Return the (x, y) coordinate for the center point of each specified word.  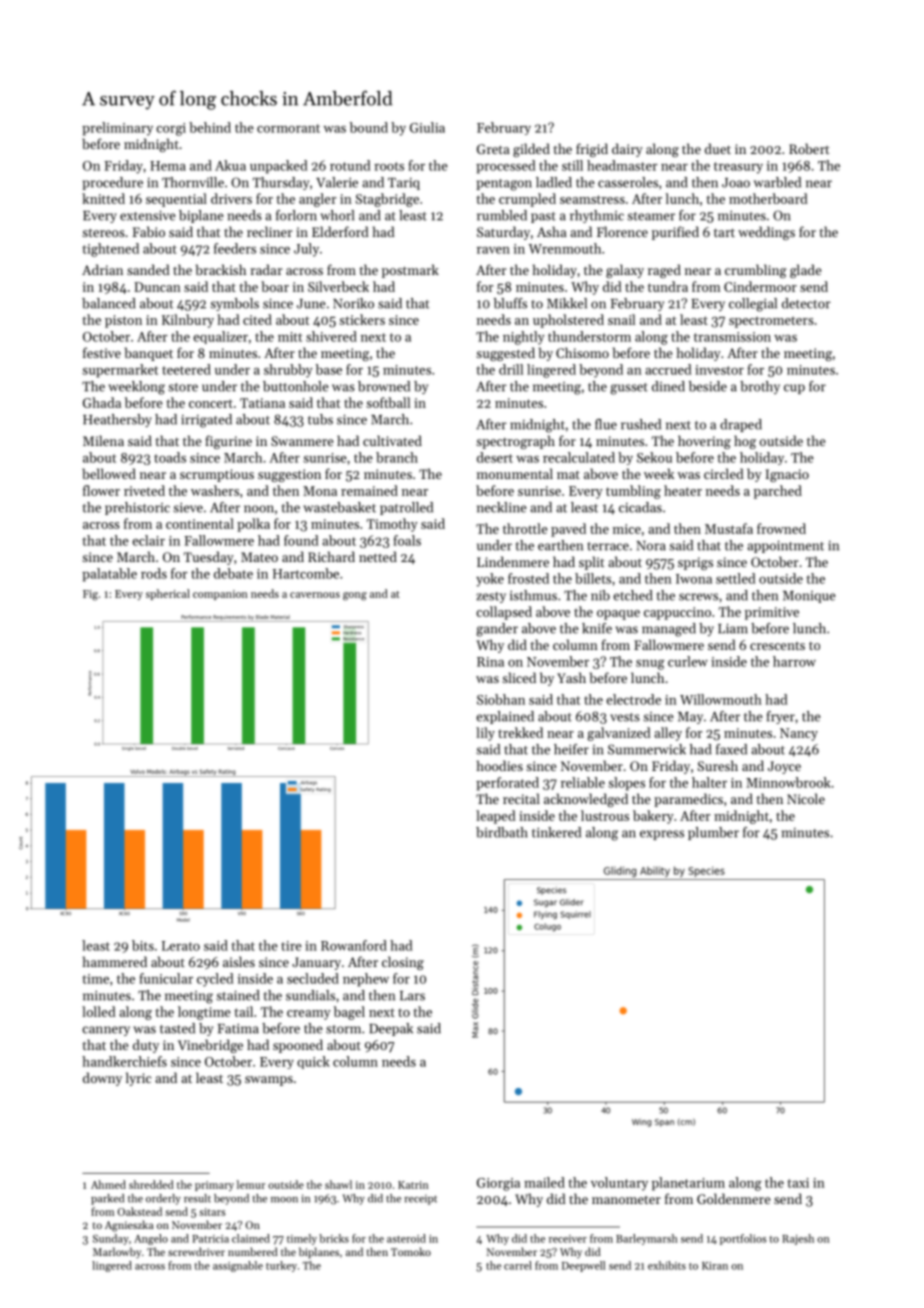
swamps (269, 1081)
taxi (798, 1183)
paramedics (688, 800)
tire (291, 946)
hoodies (500, 765)
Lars (412, 996)
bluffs (510, 303)
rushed (641, 424)
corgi (171, 129)
